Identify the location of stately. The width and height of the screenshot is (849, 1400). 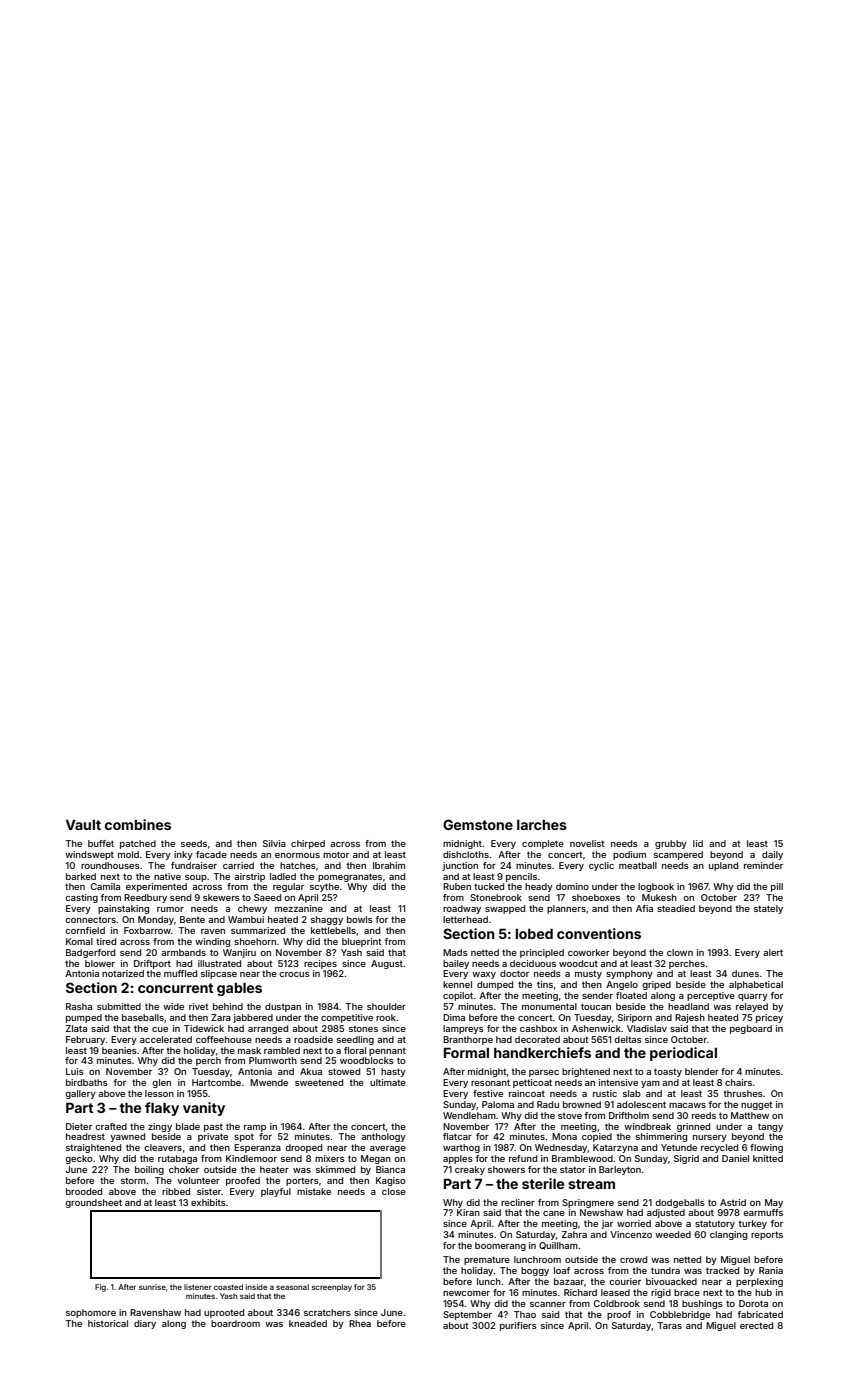
(768, 909).
